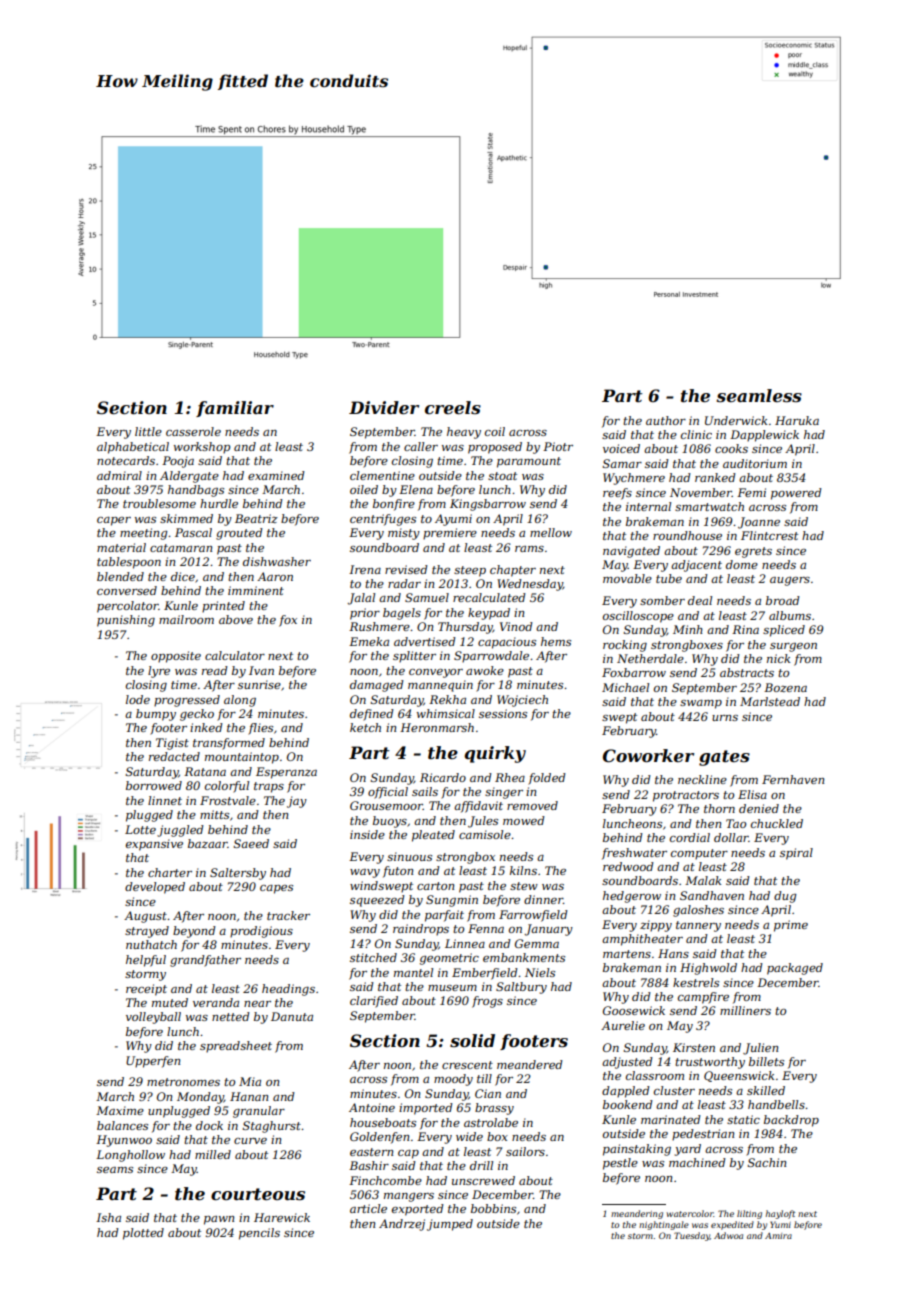 The width and height of the screenshot is (924, 1308). What do you see at coordinates (406, 569) in the screenshot?
I see `revised` at bounding box center [406, 569].
